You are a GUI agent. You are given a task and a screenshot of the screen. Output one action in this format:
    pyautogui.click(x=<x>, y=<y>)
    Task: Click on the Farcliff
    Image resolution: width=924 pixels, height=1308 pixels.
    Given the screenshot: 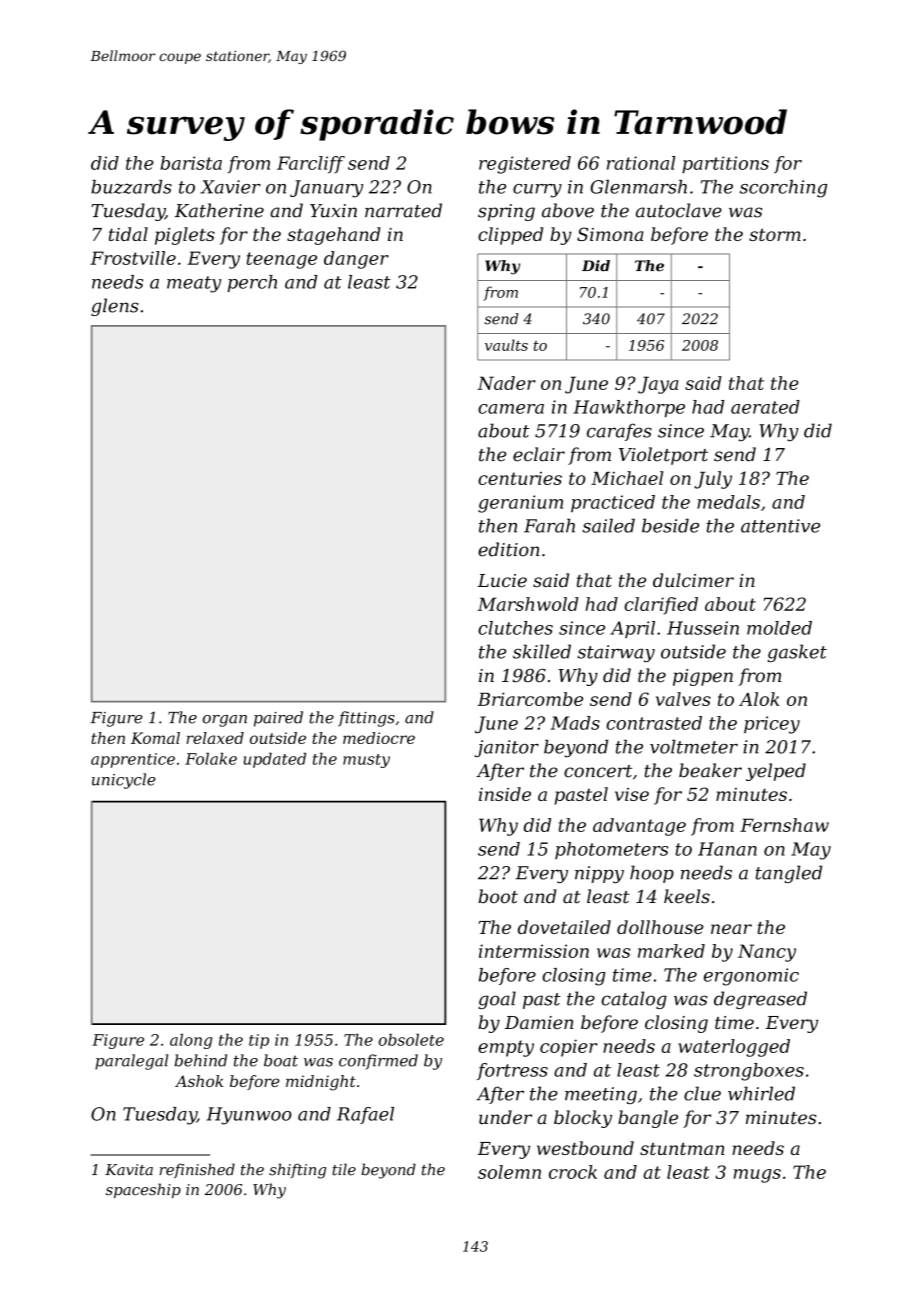 What is the action you would take?
    pyautogui.click(x=311, y=165)
